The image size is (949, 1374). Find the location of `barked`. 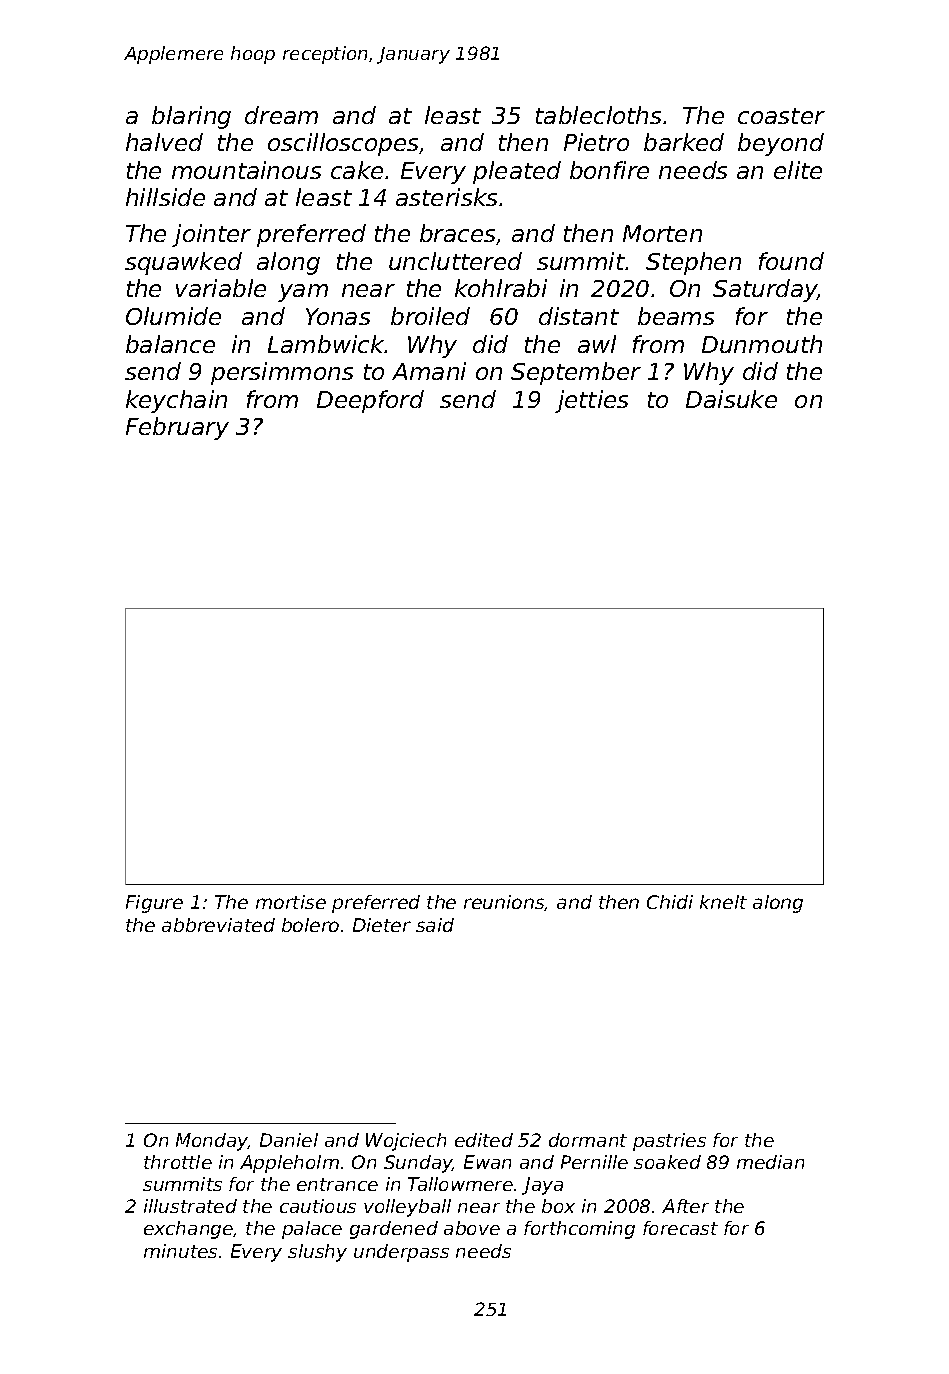

barked is located at coordinates (684, 142).
